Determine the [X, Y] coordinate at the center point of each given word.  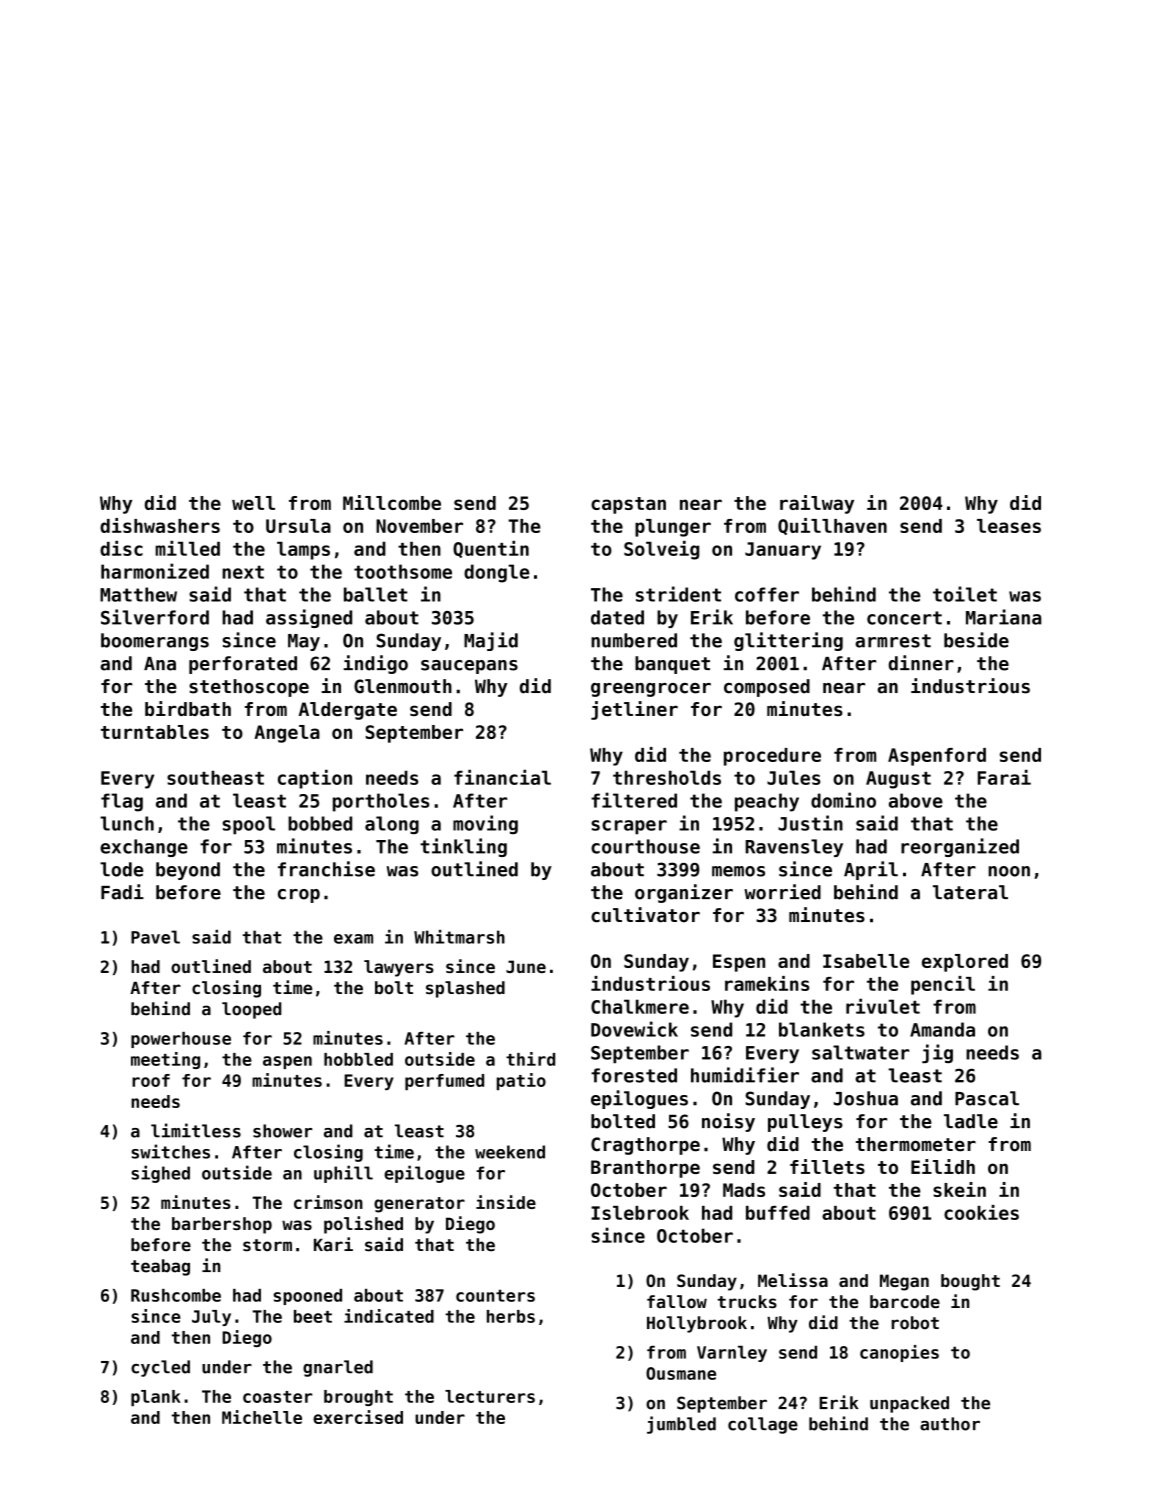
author [950, 1424]
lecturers [490, 1396]
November [419, 526]
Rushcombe [176, 1295]
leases [1009, 526]
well [253, 503]
